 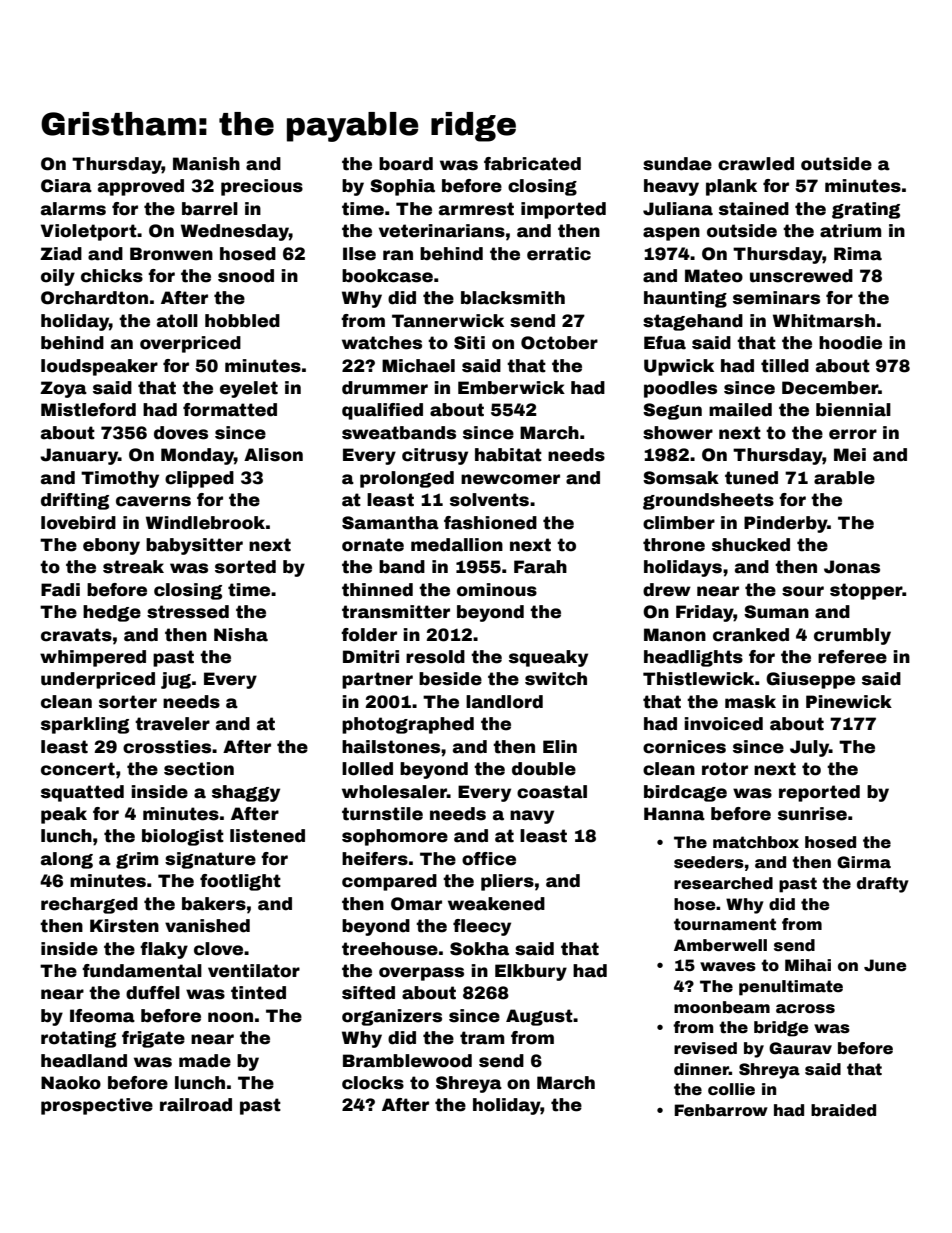 What do you see at coordinates (496, 904) in the page?
I see `weakened` at bounding box center [496, 904].
